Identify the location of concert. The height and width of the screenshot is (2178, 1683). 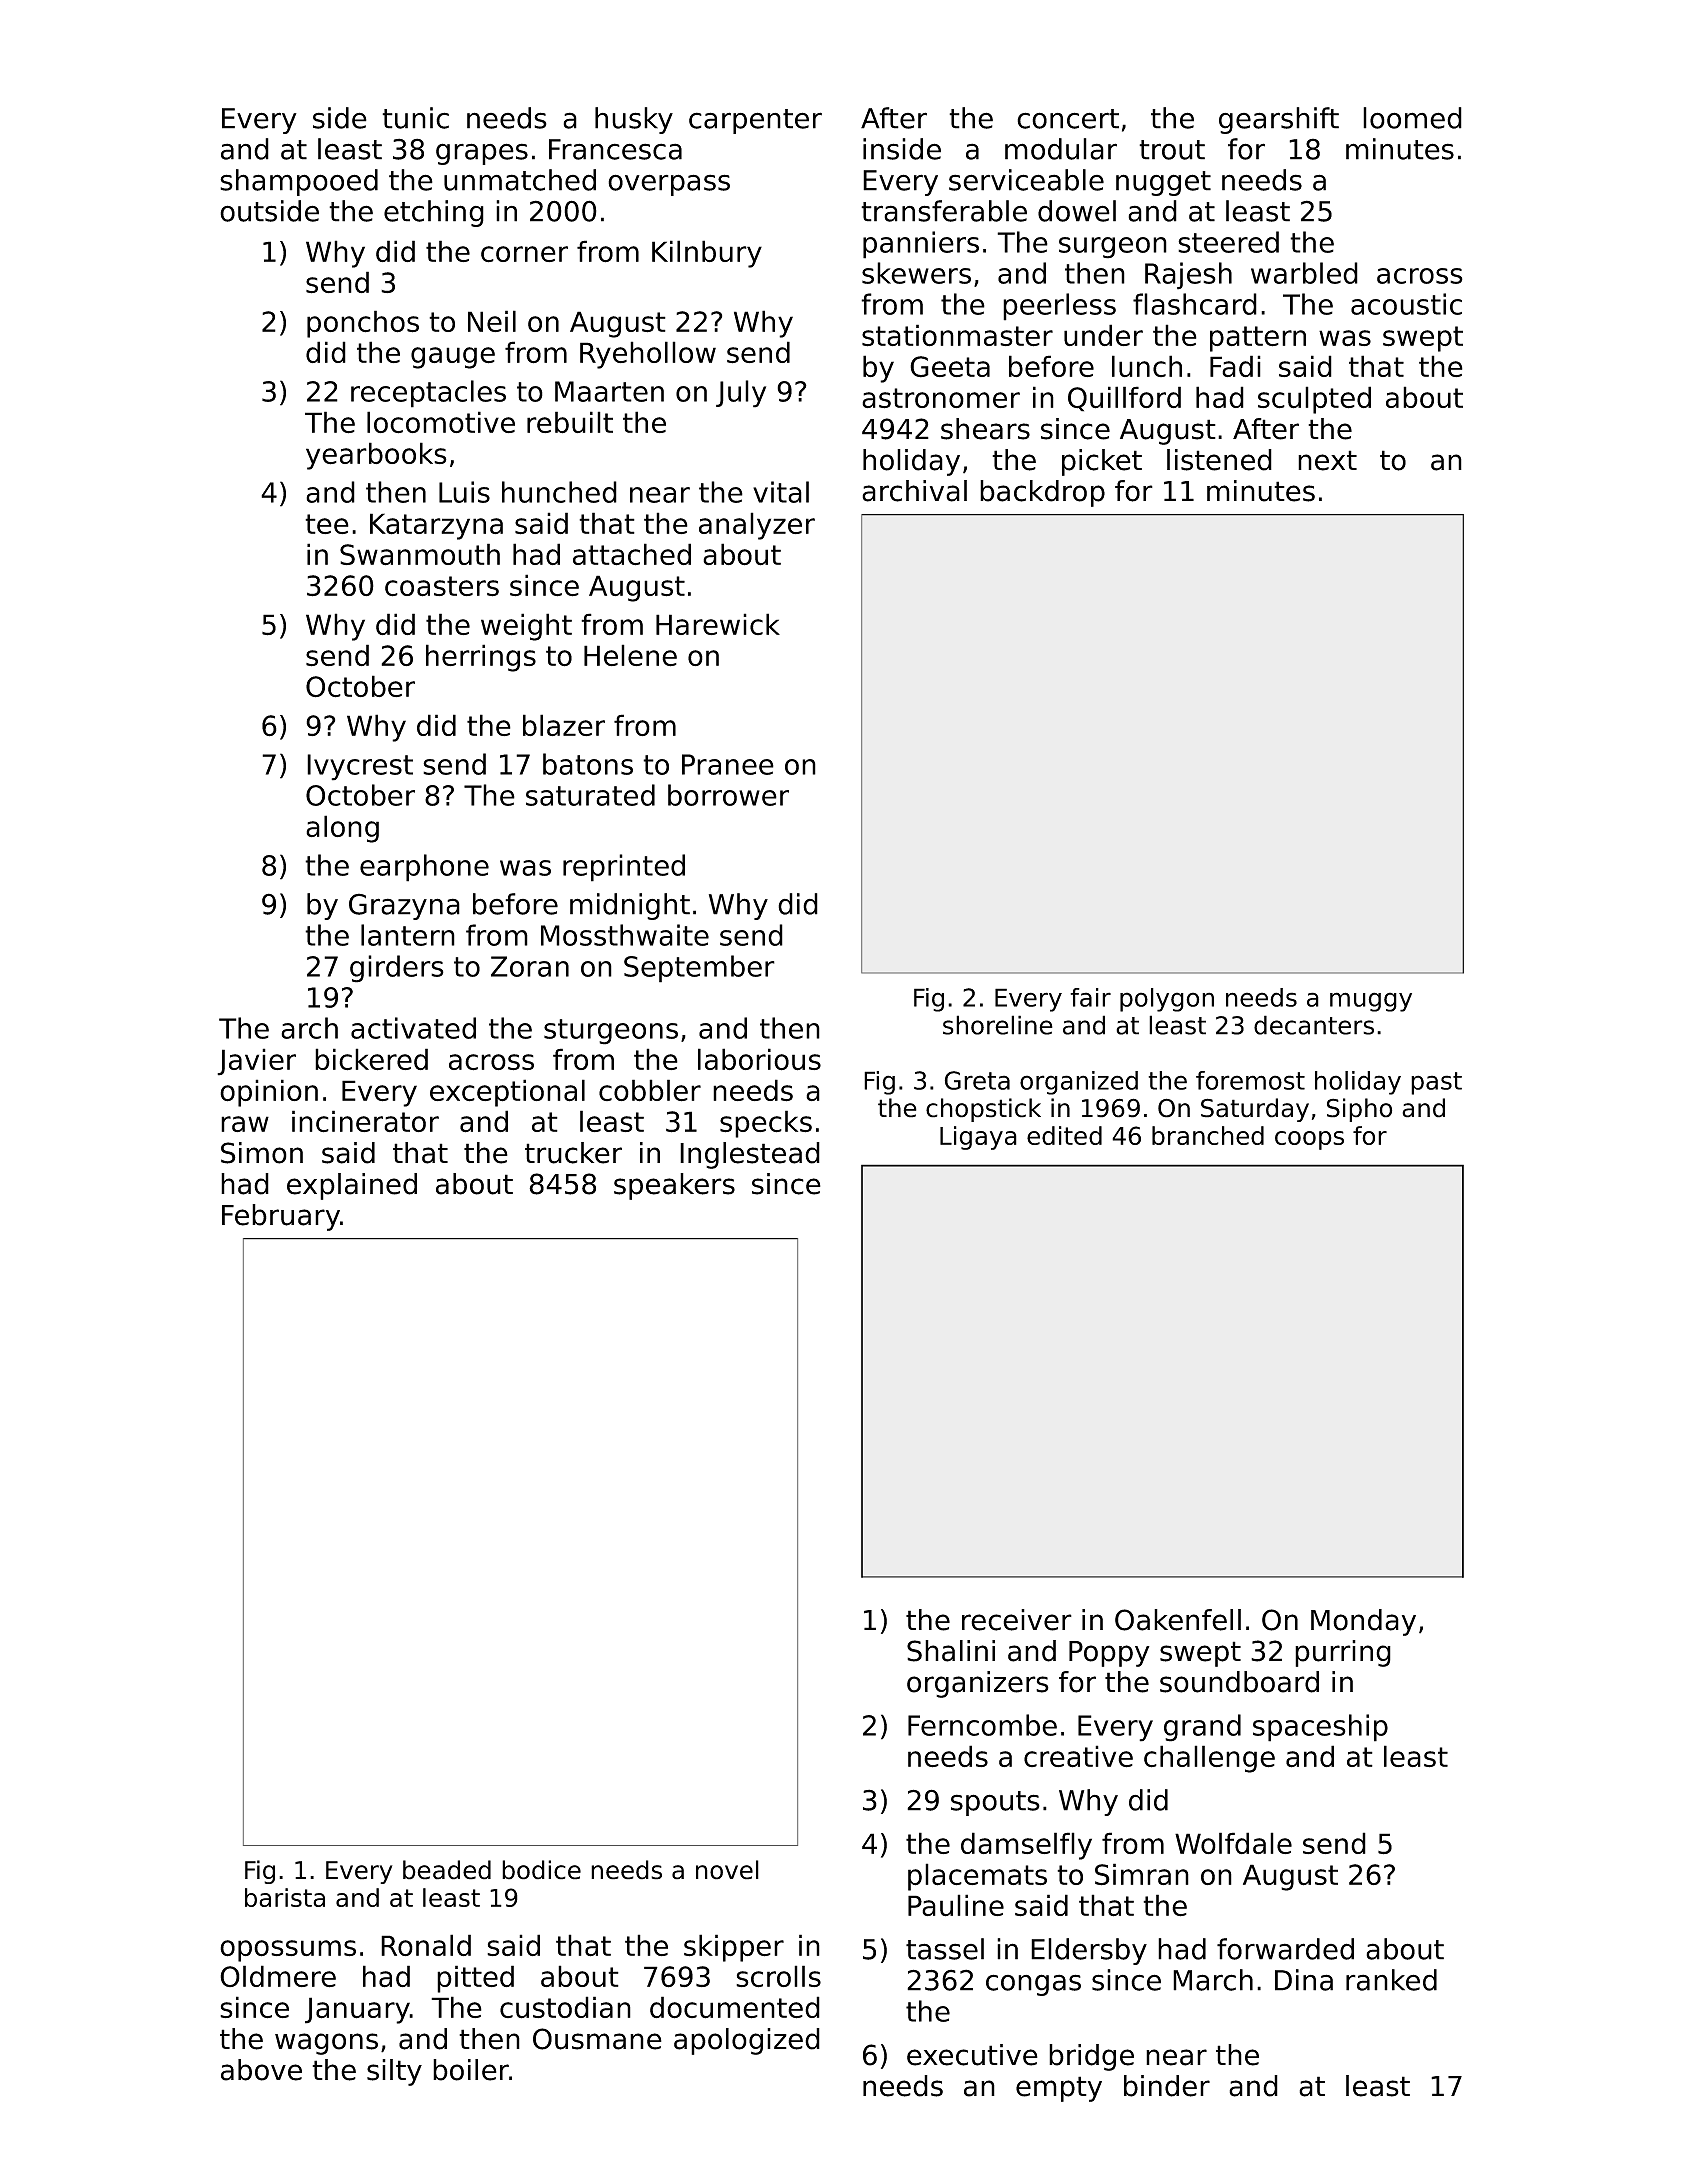
(1068, 119).
